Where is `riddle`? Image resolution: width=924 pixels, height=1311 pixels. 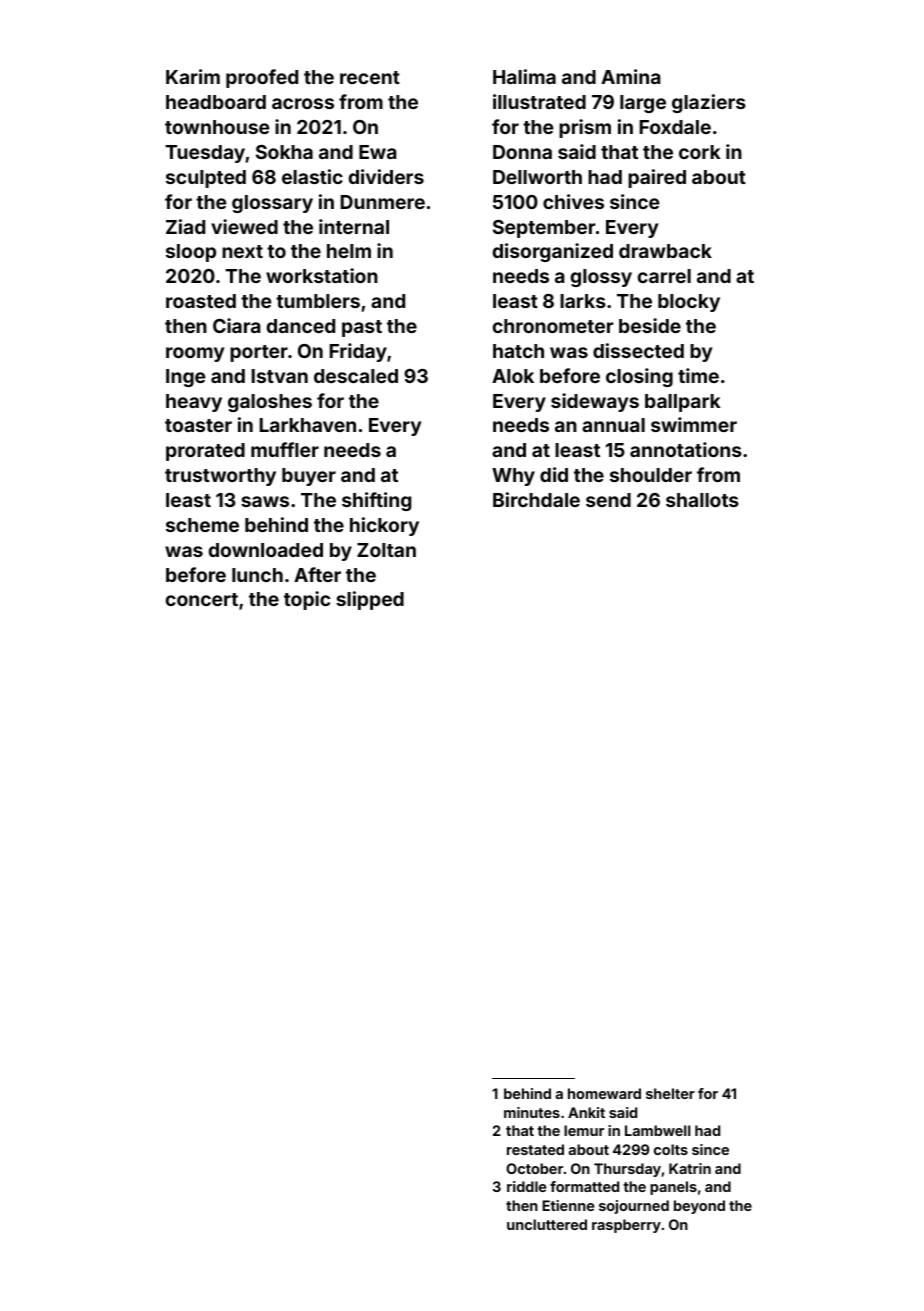
riddle is located at coordinates (527, 1186).
